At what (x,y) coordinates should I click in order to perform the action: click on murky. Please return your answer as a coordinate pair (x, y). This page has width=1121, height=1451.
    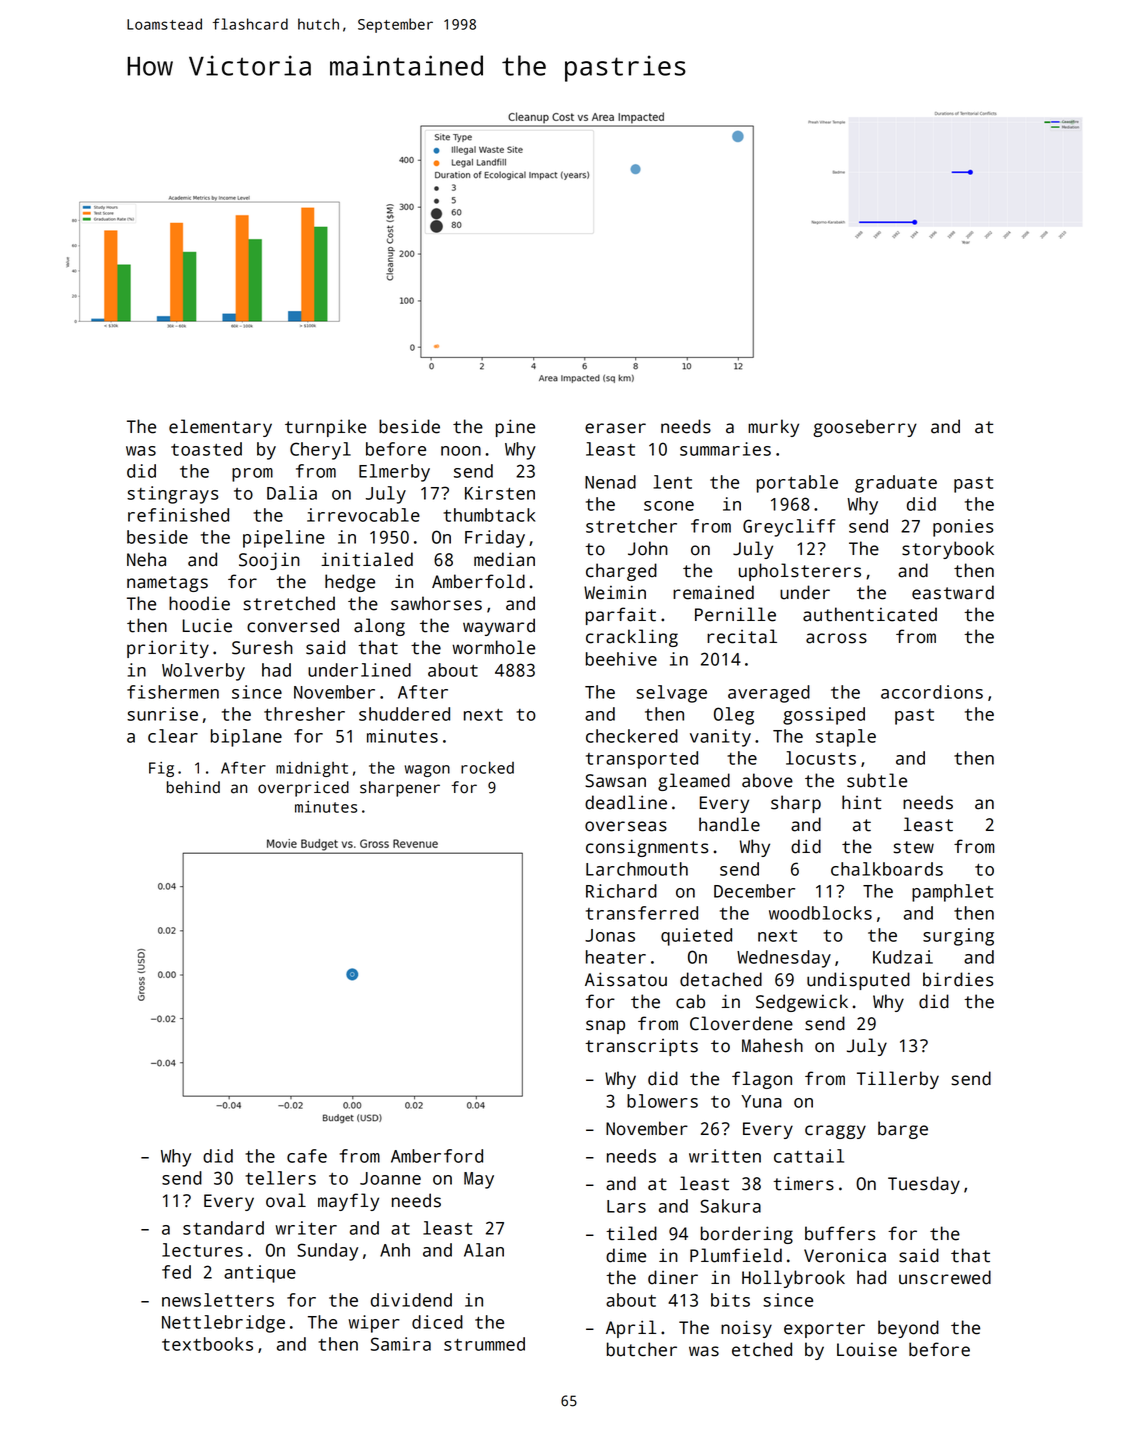
    Looking at the image, I should click on (773, 428).
